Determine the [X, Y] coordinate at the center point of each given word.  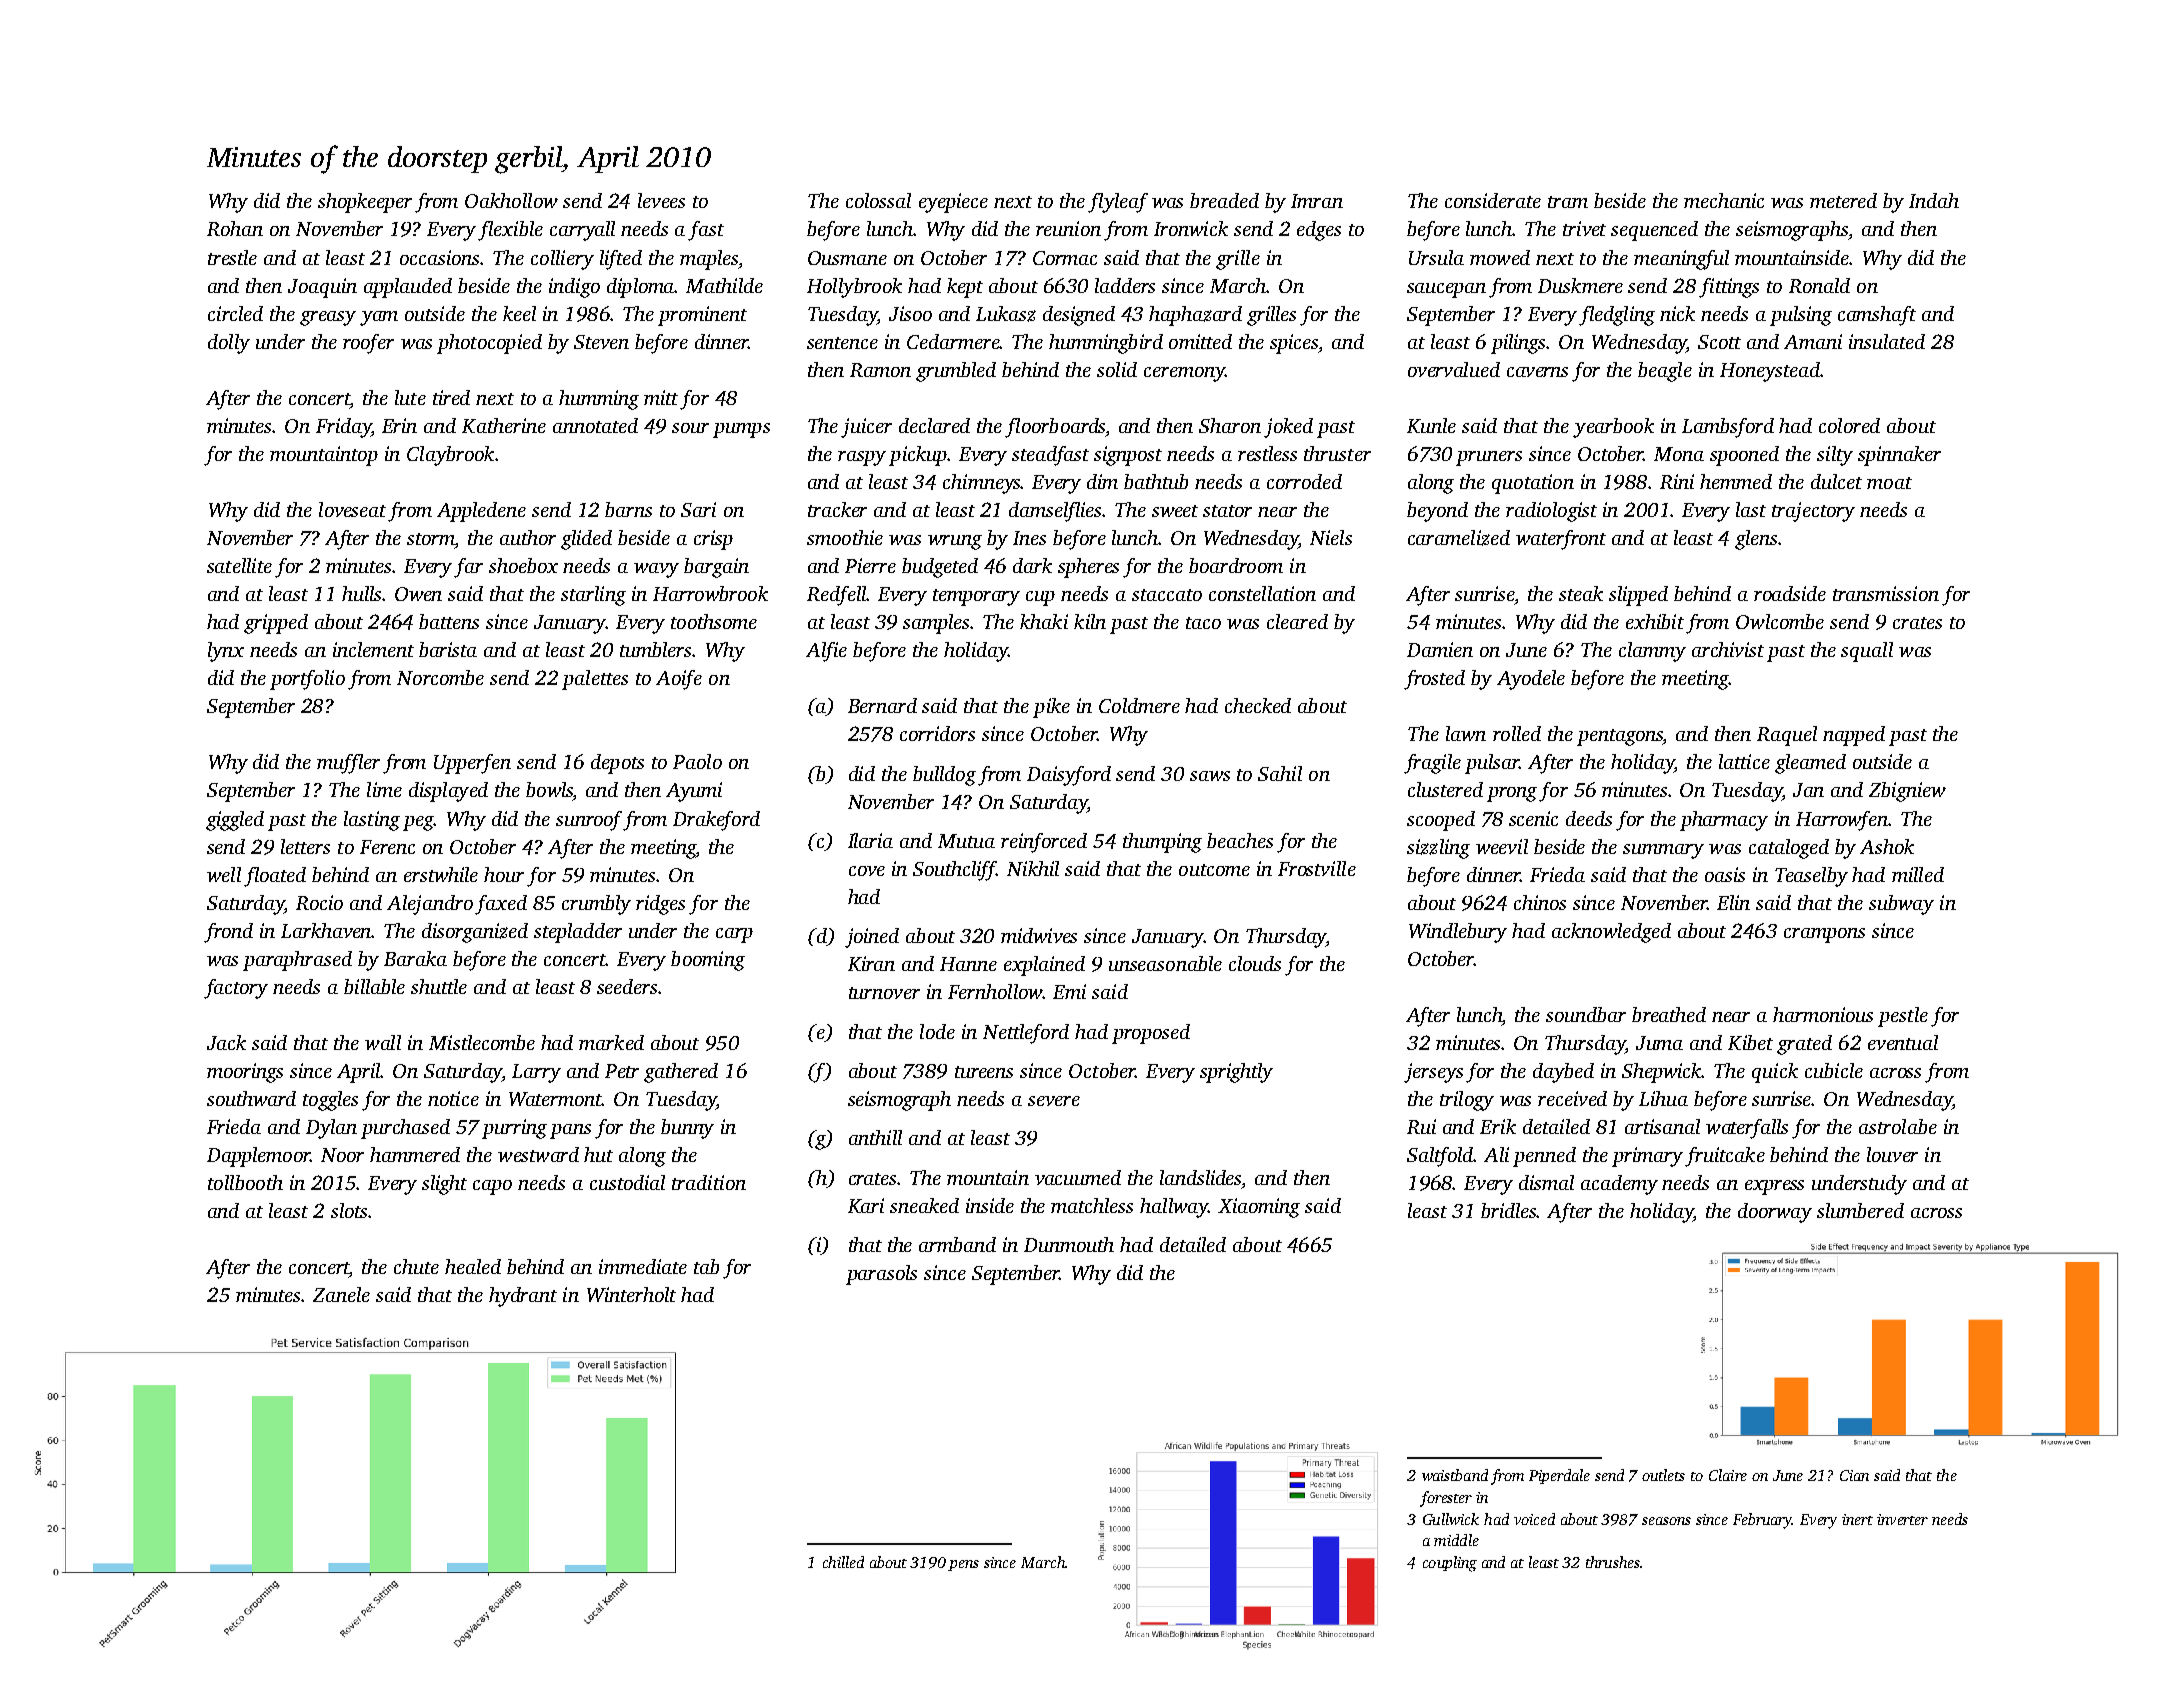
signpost [1128, 456]
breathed [1669, 1014]
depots [617, 764]
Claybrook [450, 456]
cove [867, 871]
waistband [1455, 1475]
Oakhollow [511, 200]
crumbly [596, 905]
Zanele [341, 1294]
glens [1756, 540]
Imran [1317, 201]
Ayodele [1531, 680]
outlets [1663, 1475]
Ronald [1819, 285]
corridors [937, 733]
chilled [843, 1562]
